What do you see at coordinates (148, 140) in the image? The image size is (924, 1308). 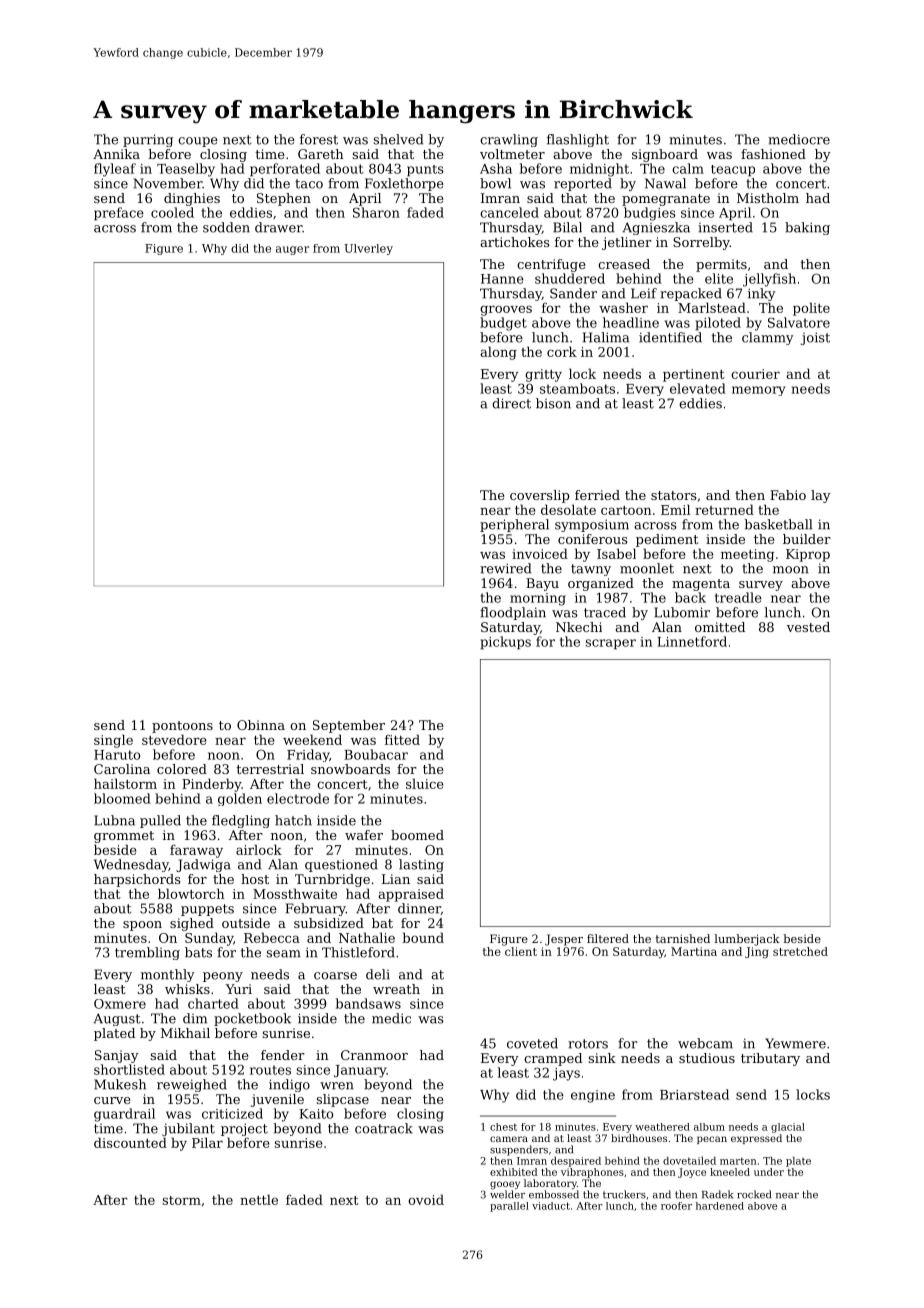 I see `purring` at bounding box center [148, 140].
